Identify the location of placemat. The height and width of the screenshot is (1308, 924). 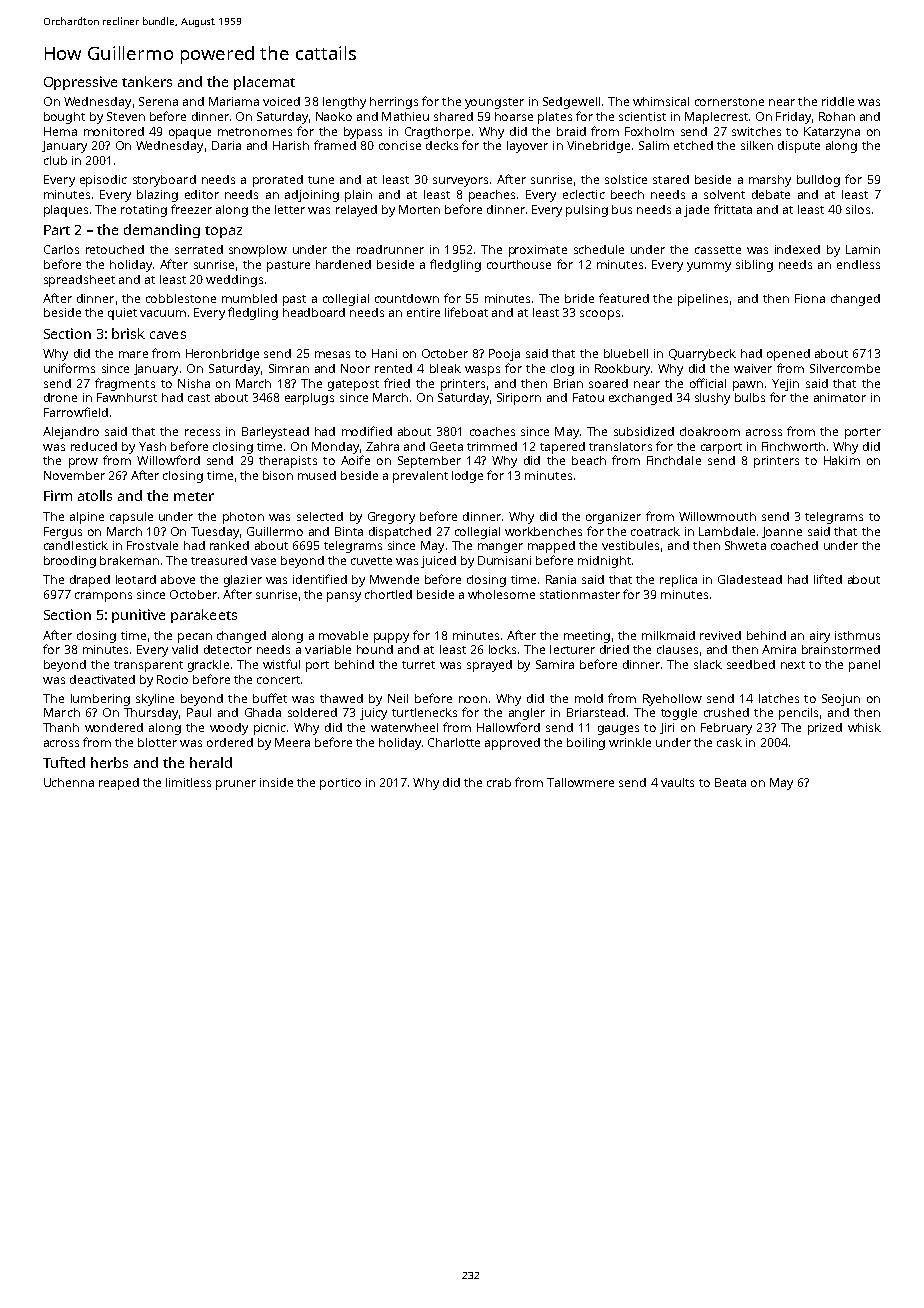
(264, 83).
